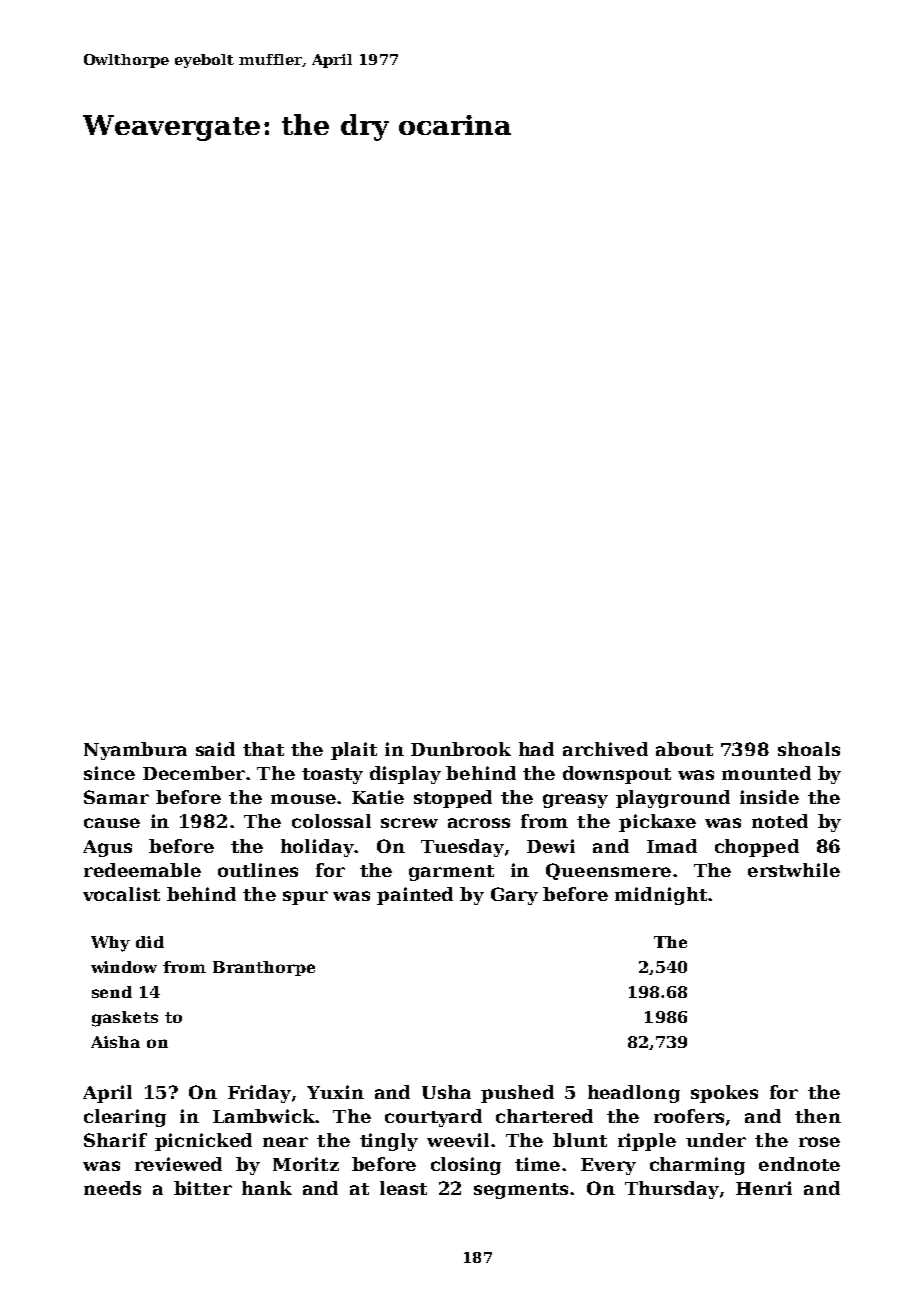 Image resolution: width=924 pixels, height=1314 pixels. What do you see at coordinates (267, 1188) in the image?
I see `hank` at bounding box center [267, 1188].
